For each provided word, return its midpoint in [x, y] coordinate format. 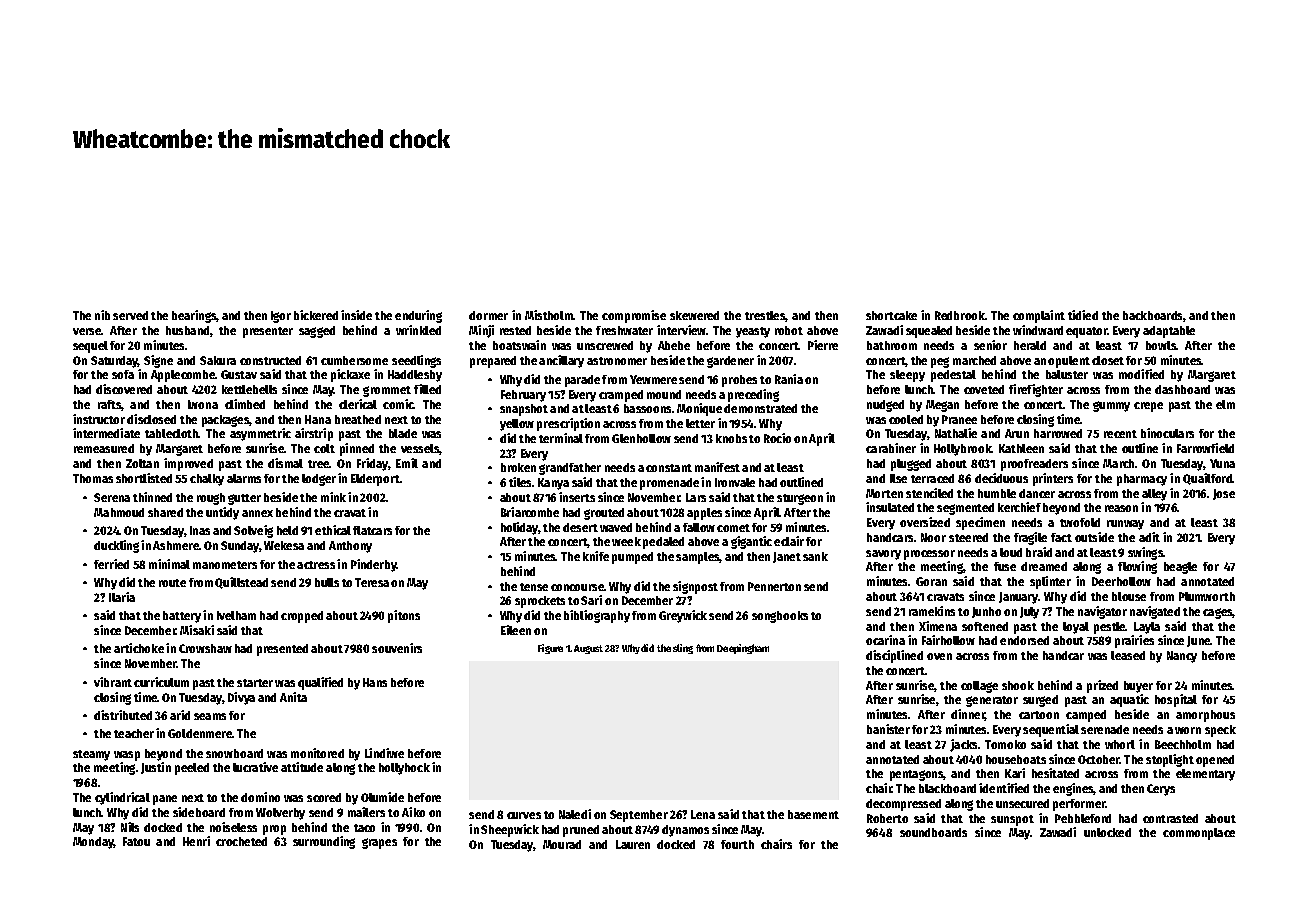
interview [681, 330]
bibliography [597, 616]
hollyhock [404, 769]
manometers [225, 565]
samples [698, 558]
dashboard [1182, 389]
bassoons [647, 408]
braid [1039, 552]
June [1198, 641]
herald [1030, 345]
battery [182, 617]
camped [1086, 716]
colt [324, 448]
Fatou [136, 841]
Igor [281, 317]
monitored [317, 753]
